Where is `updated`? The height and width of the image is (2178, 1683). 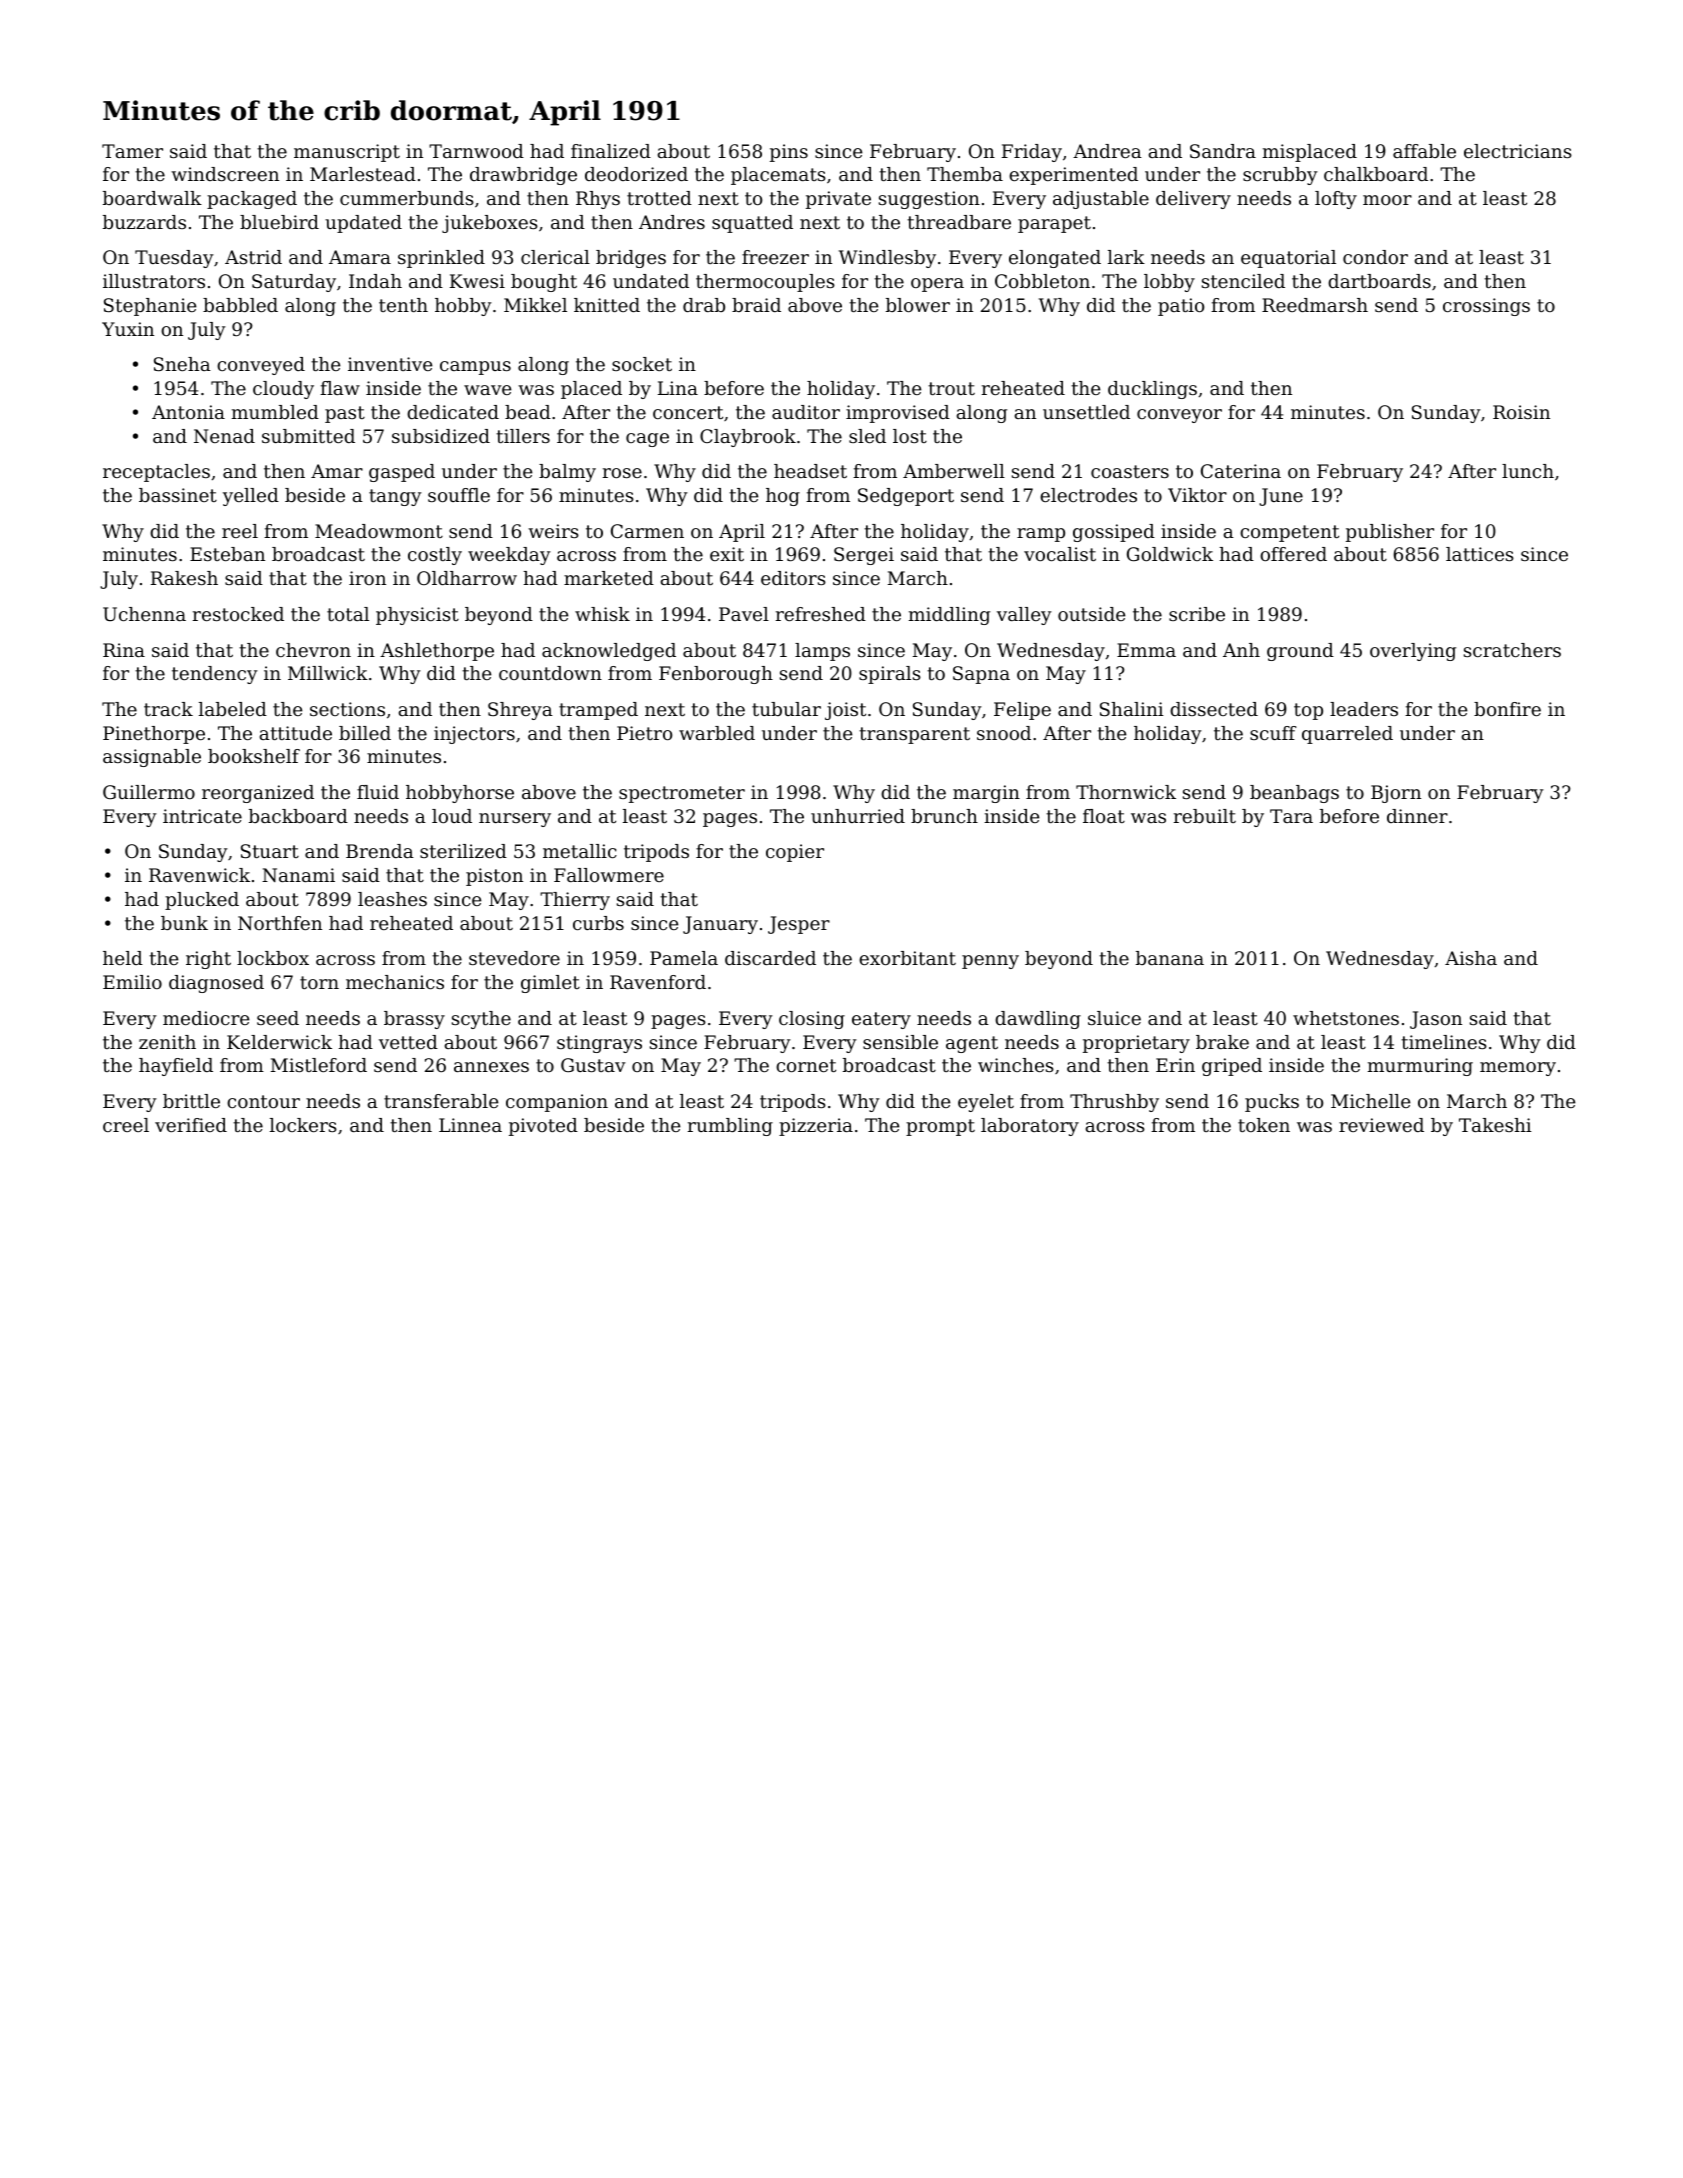
updated is located at coordinates (363, 224).
